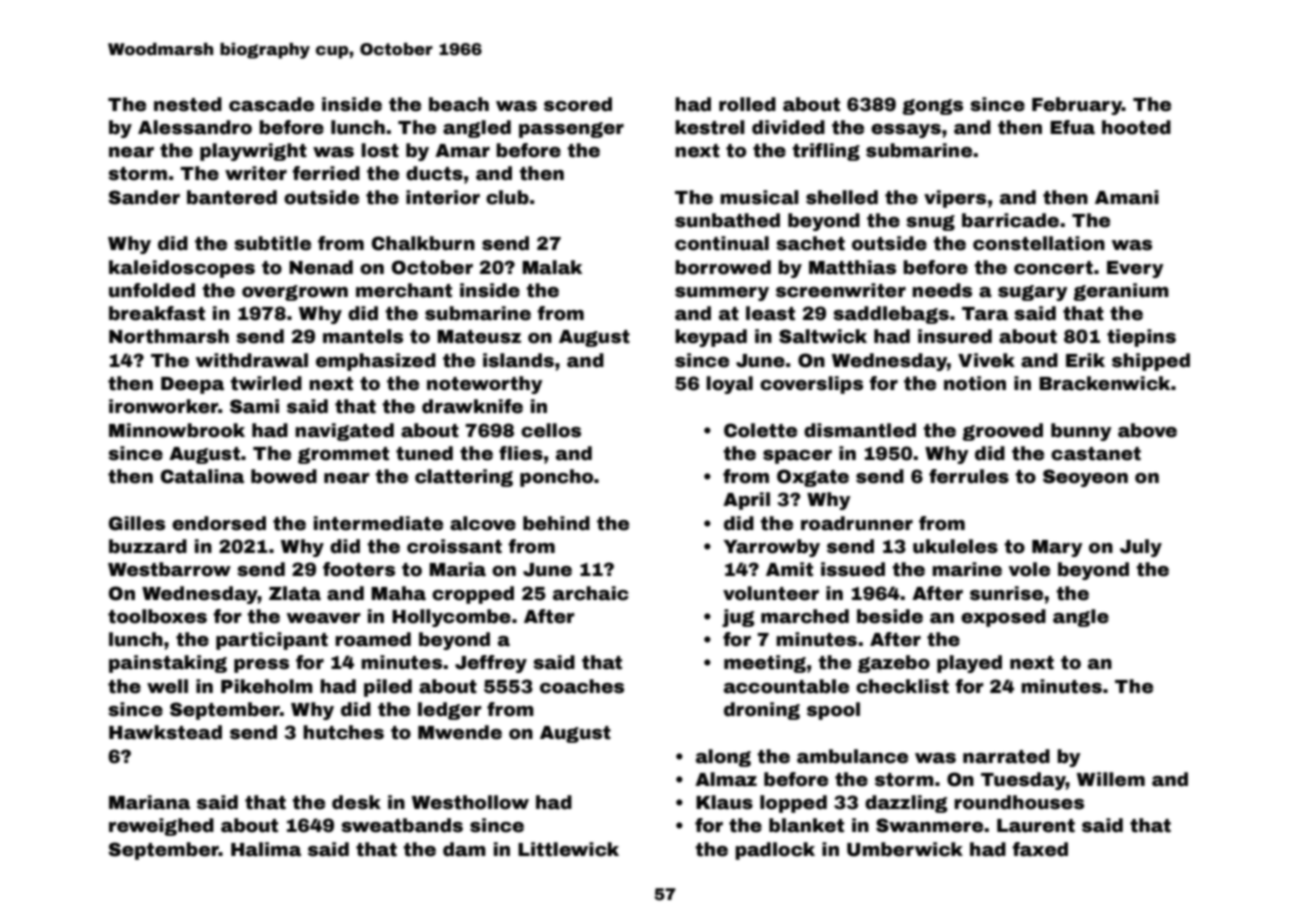  Describe the element at coordinates (582, 686) in the screenshot. I see `coaches` at that location.
